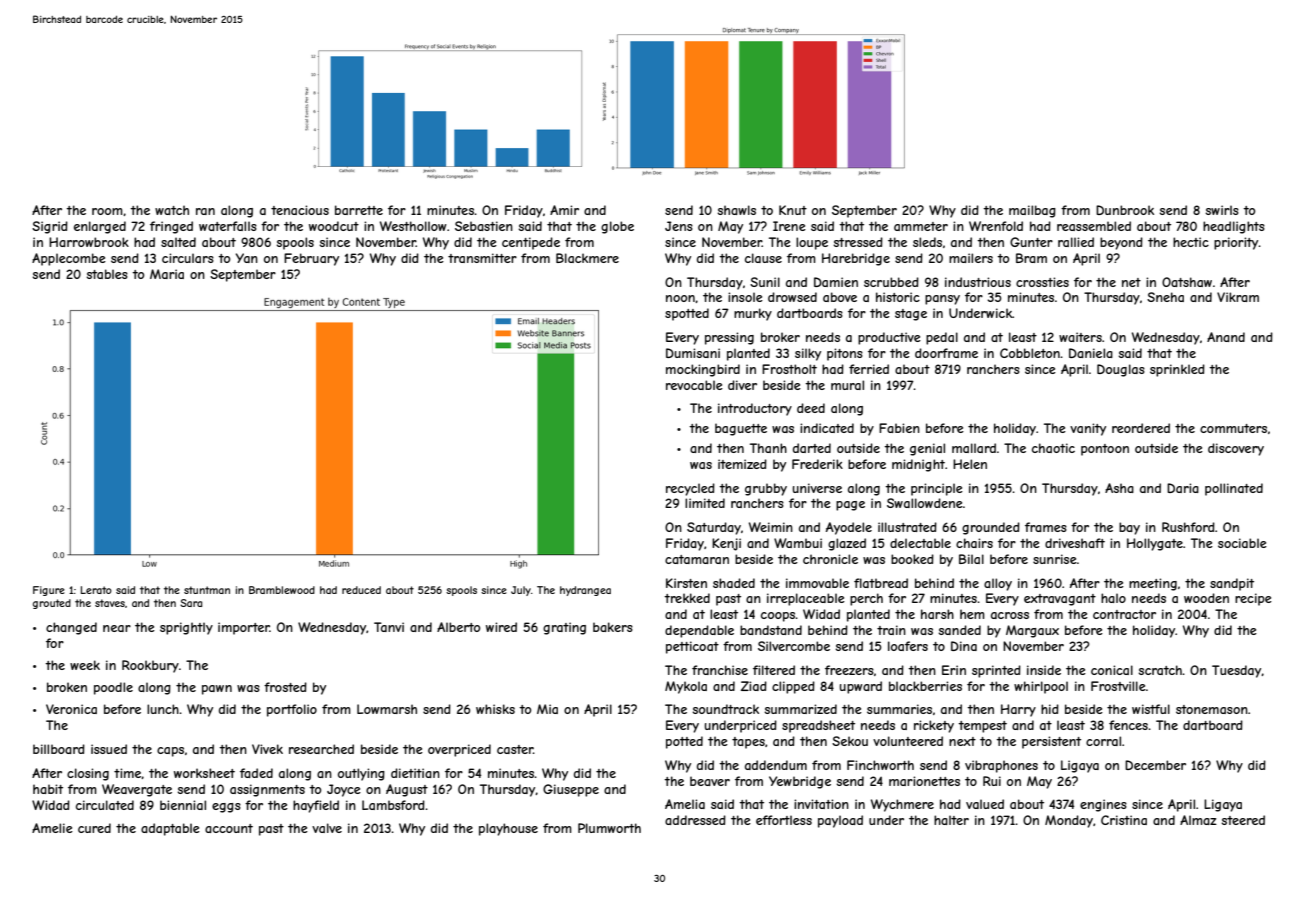  I want to click on frosted, so click(285, 687).
